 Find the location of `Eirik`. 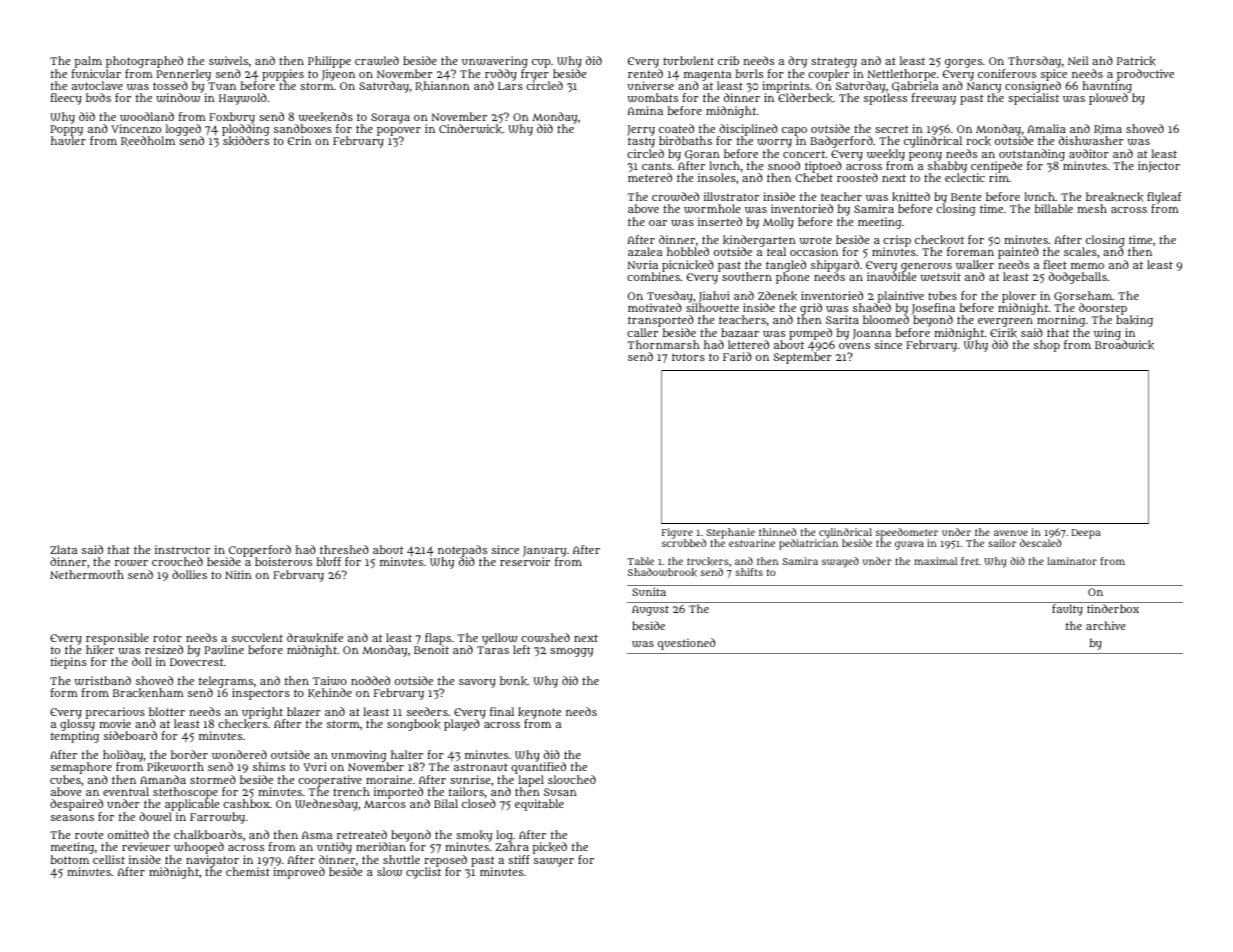

Eirik is located at coordinates (1003, 333).
